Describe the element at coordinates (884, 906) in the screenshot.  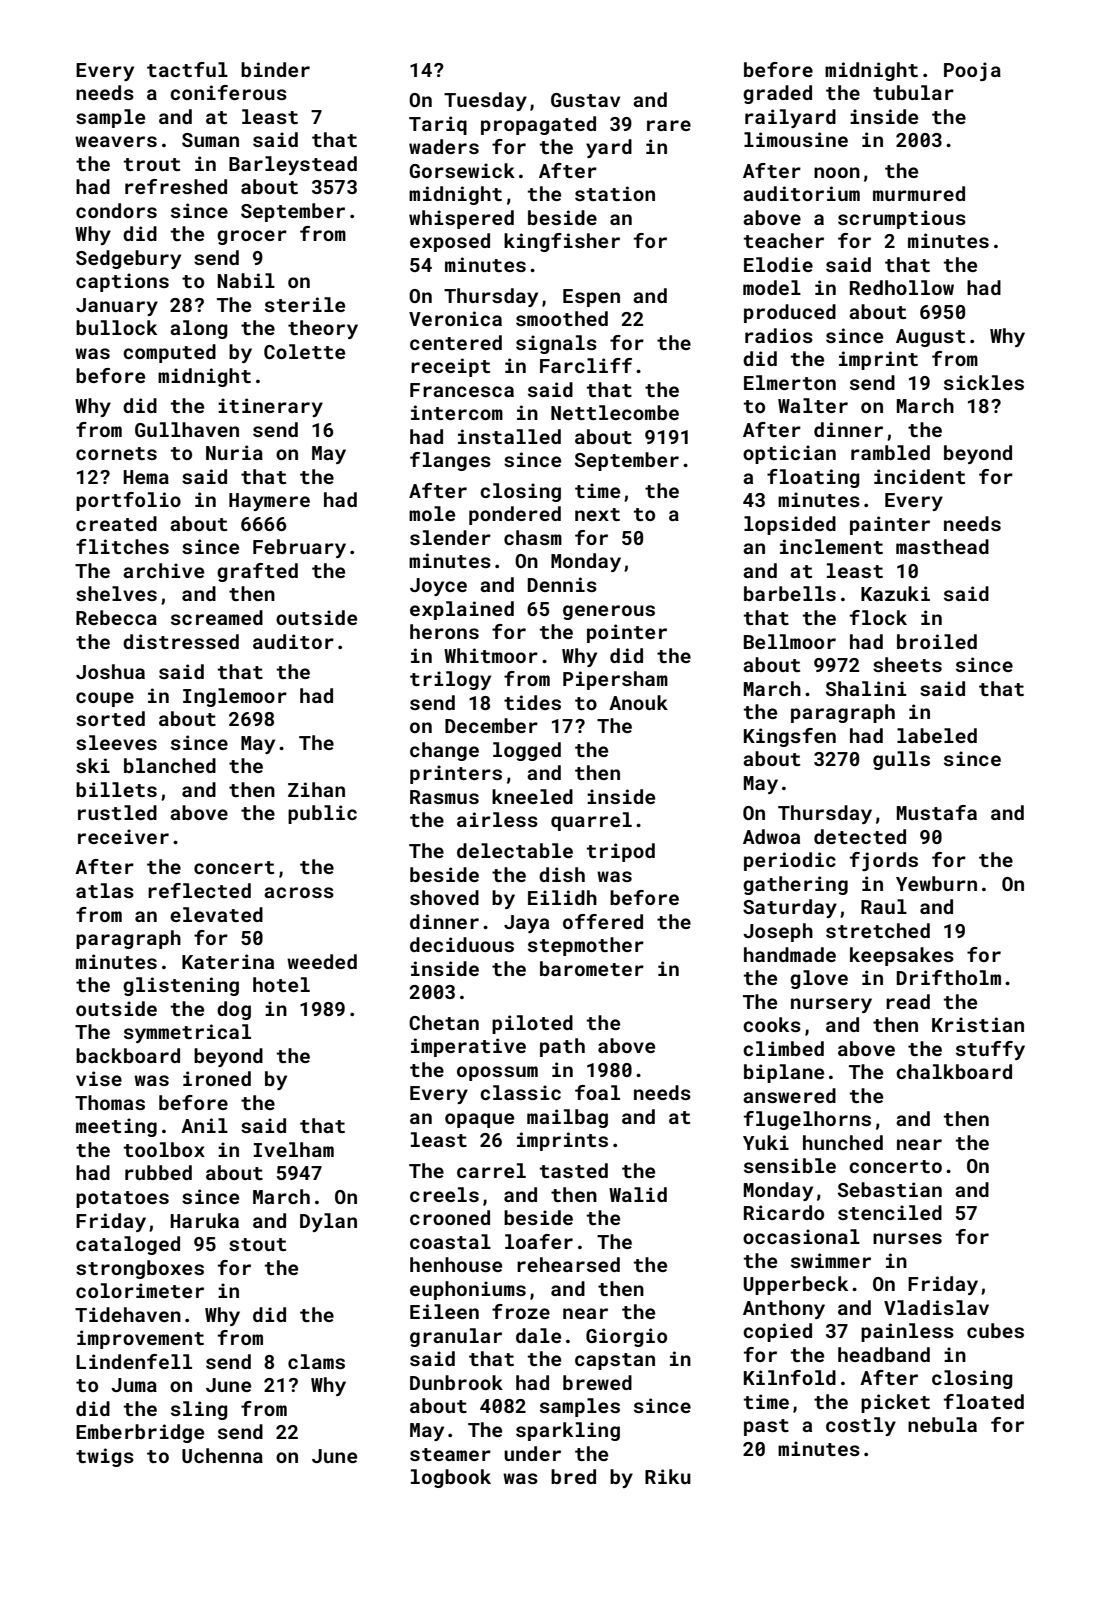
I see `Raul` at that location.
